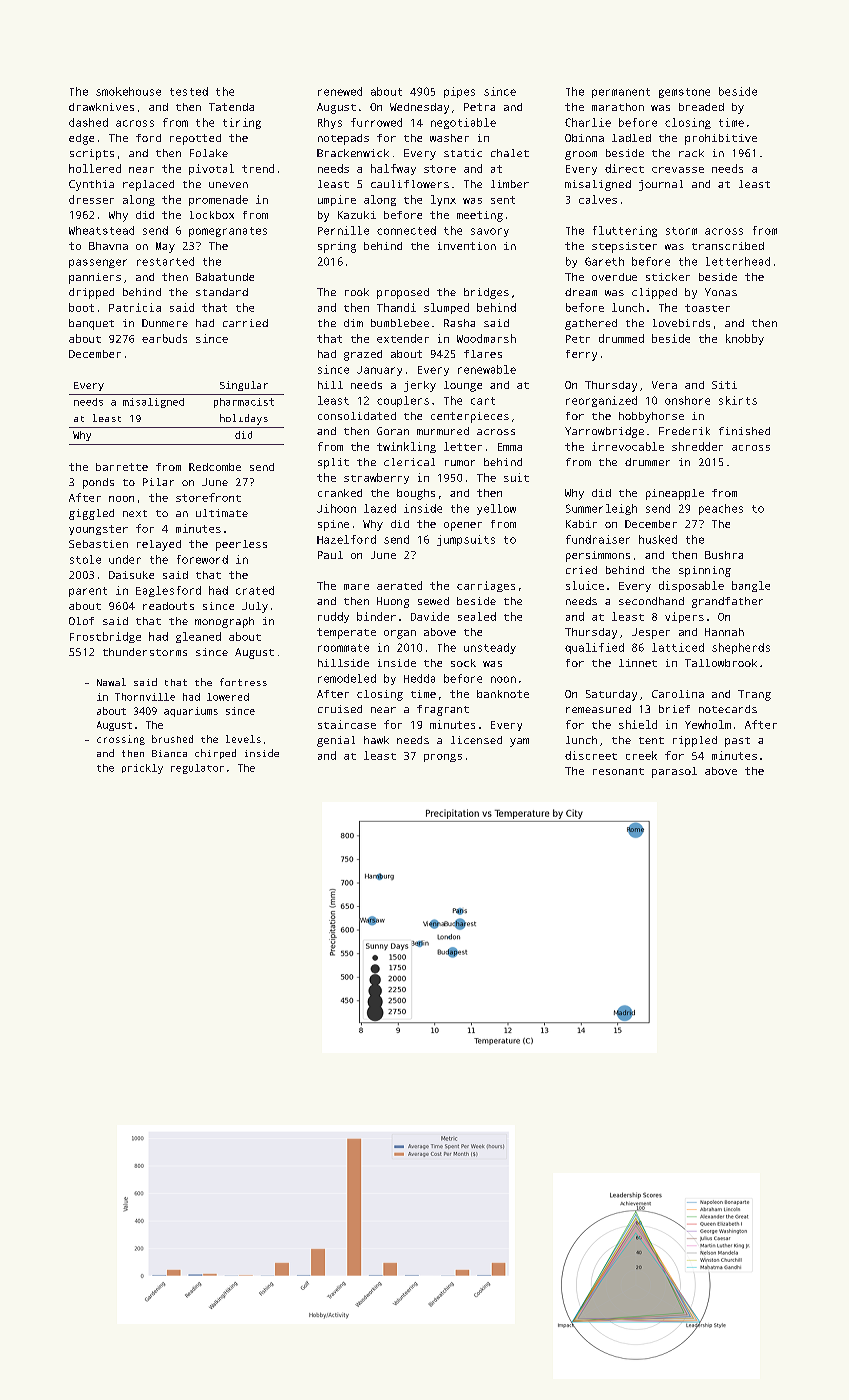 The image size is (849, 1400). I want to click on renewed, so click(340, 91).
